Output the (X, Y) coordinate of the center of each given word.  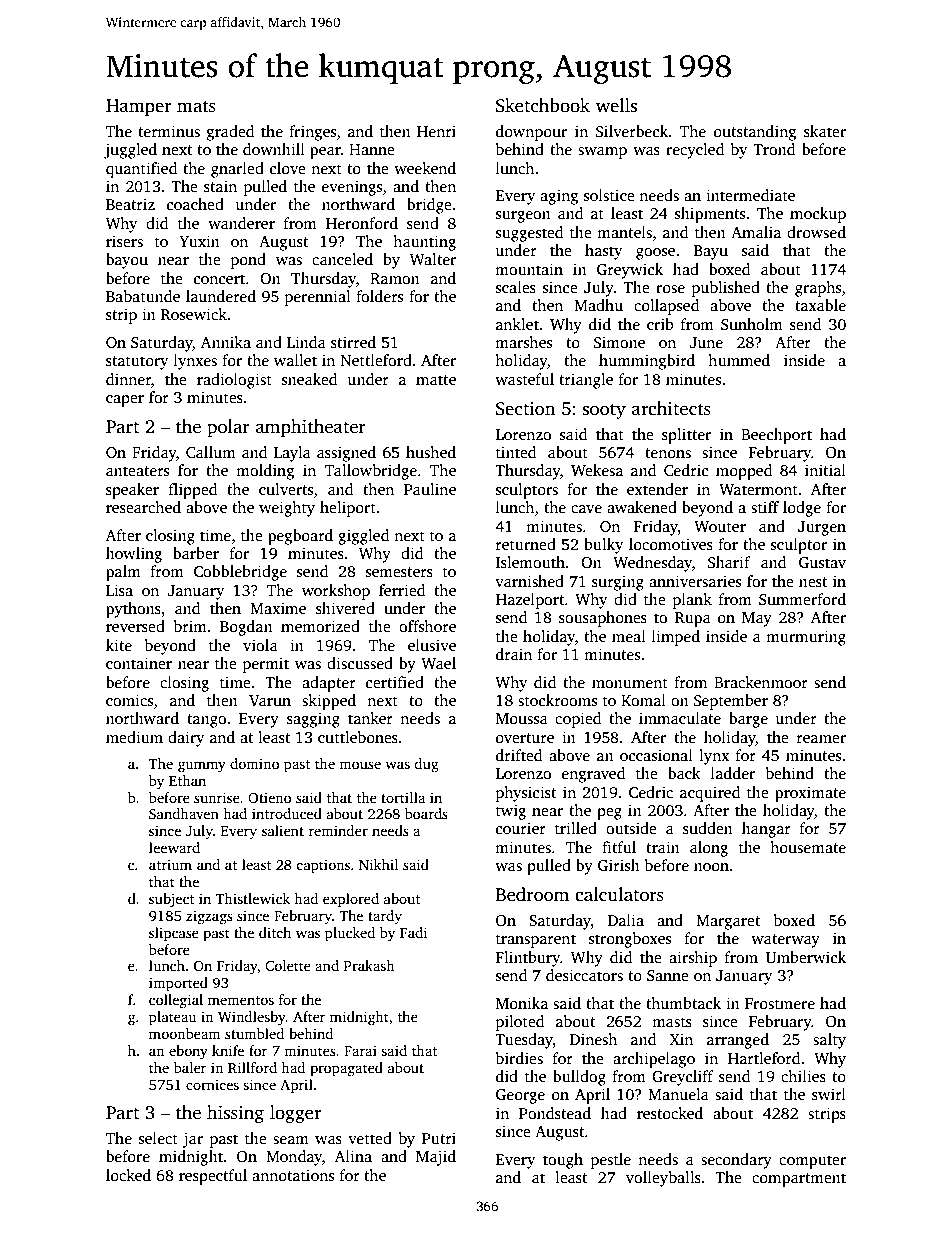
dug (426, 765)
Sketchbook (543, 105)
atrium (170, 864)
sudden (708, 828)
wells (616, 105)
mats (196, 106)
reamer (821, 739)
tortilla (403, 797)
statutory (137, 363)
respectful (213, 1177)
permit (266, 665)
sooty (604, 411)
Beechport (776, 436)
